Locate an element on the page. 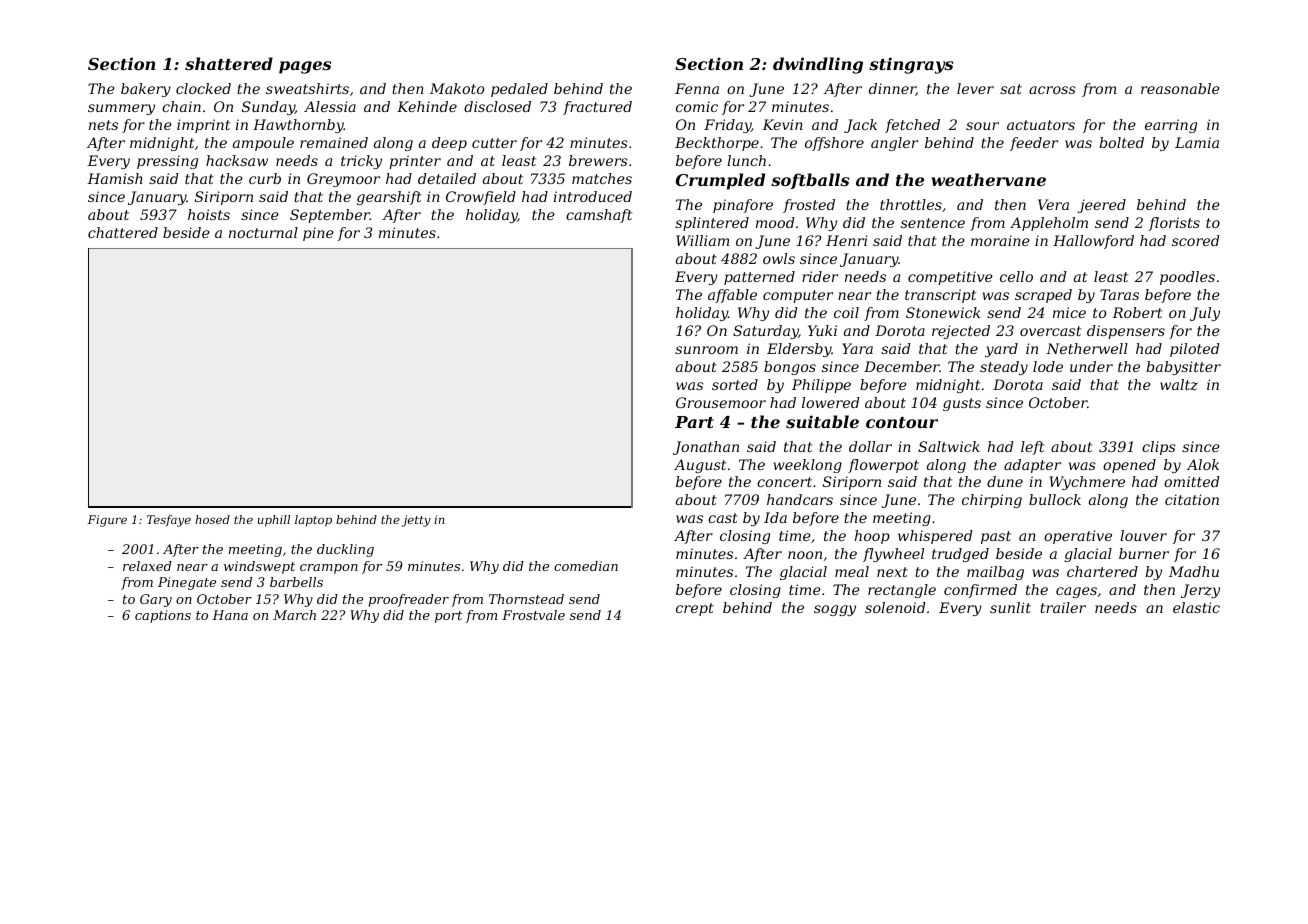 Image resolution: width=1308 pixels, height=924 pixels. throttles is located at coordinates (911, 204).
